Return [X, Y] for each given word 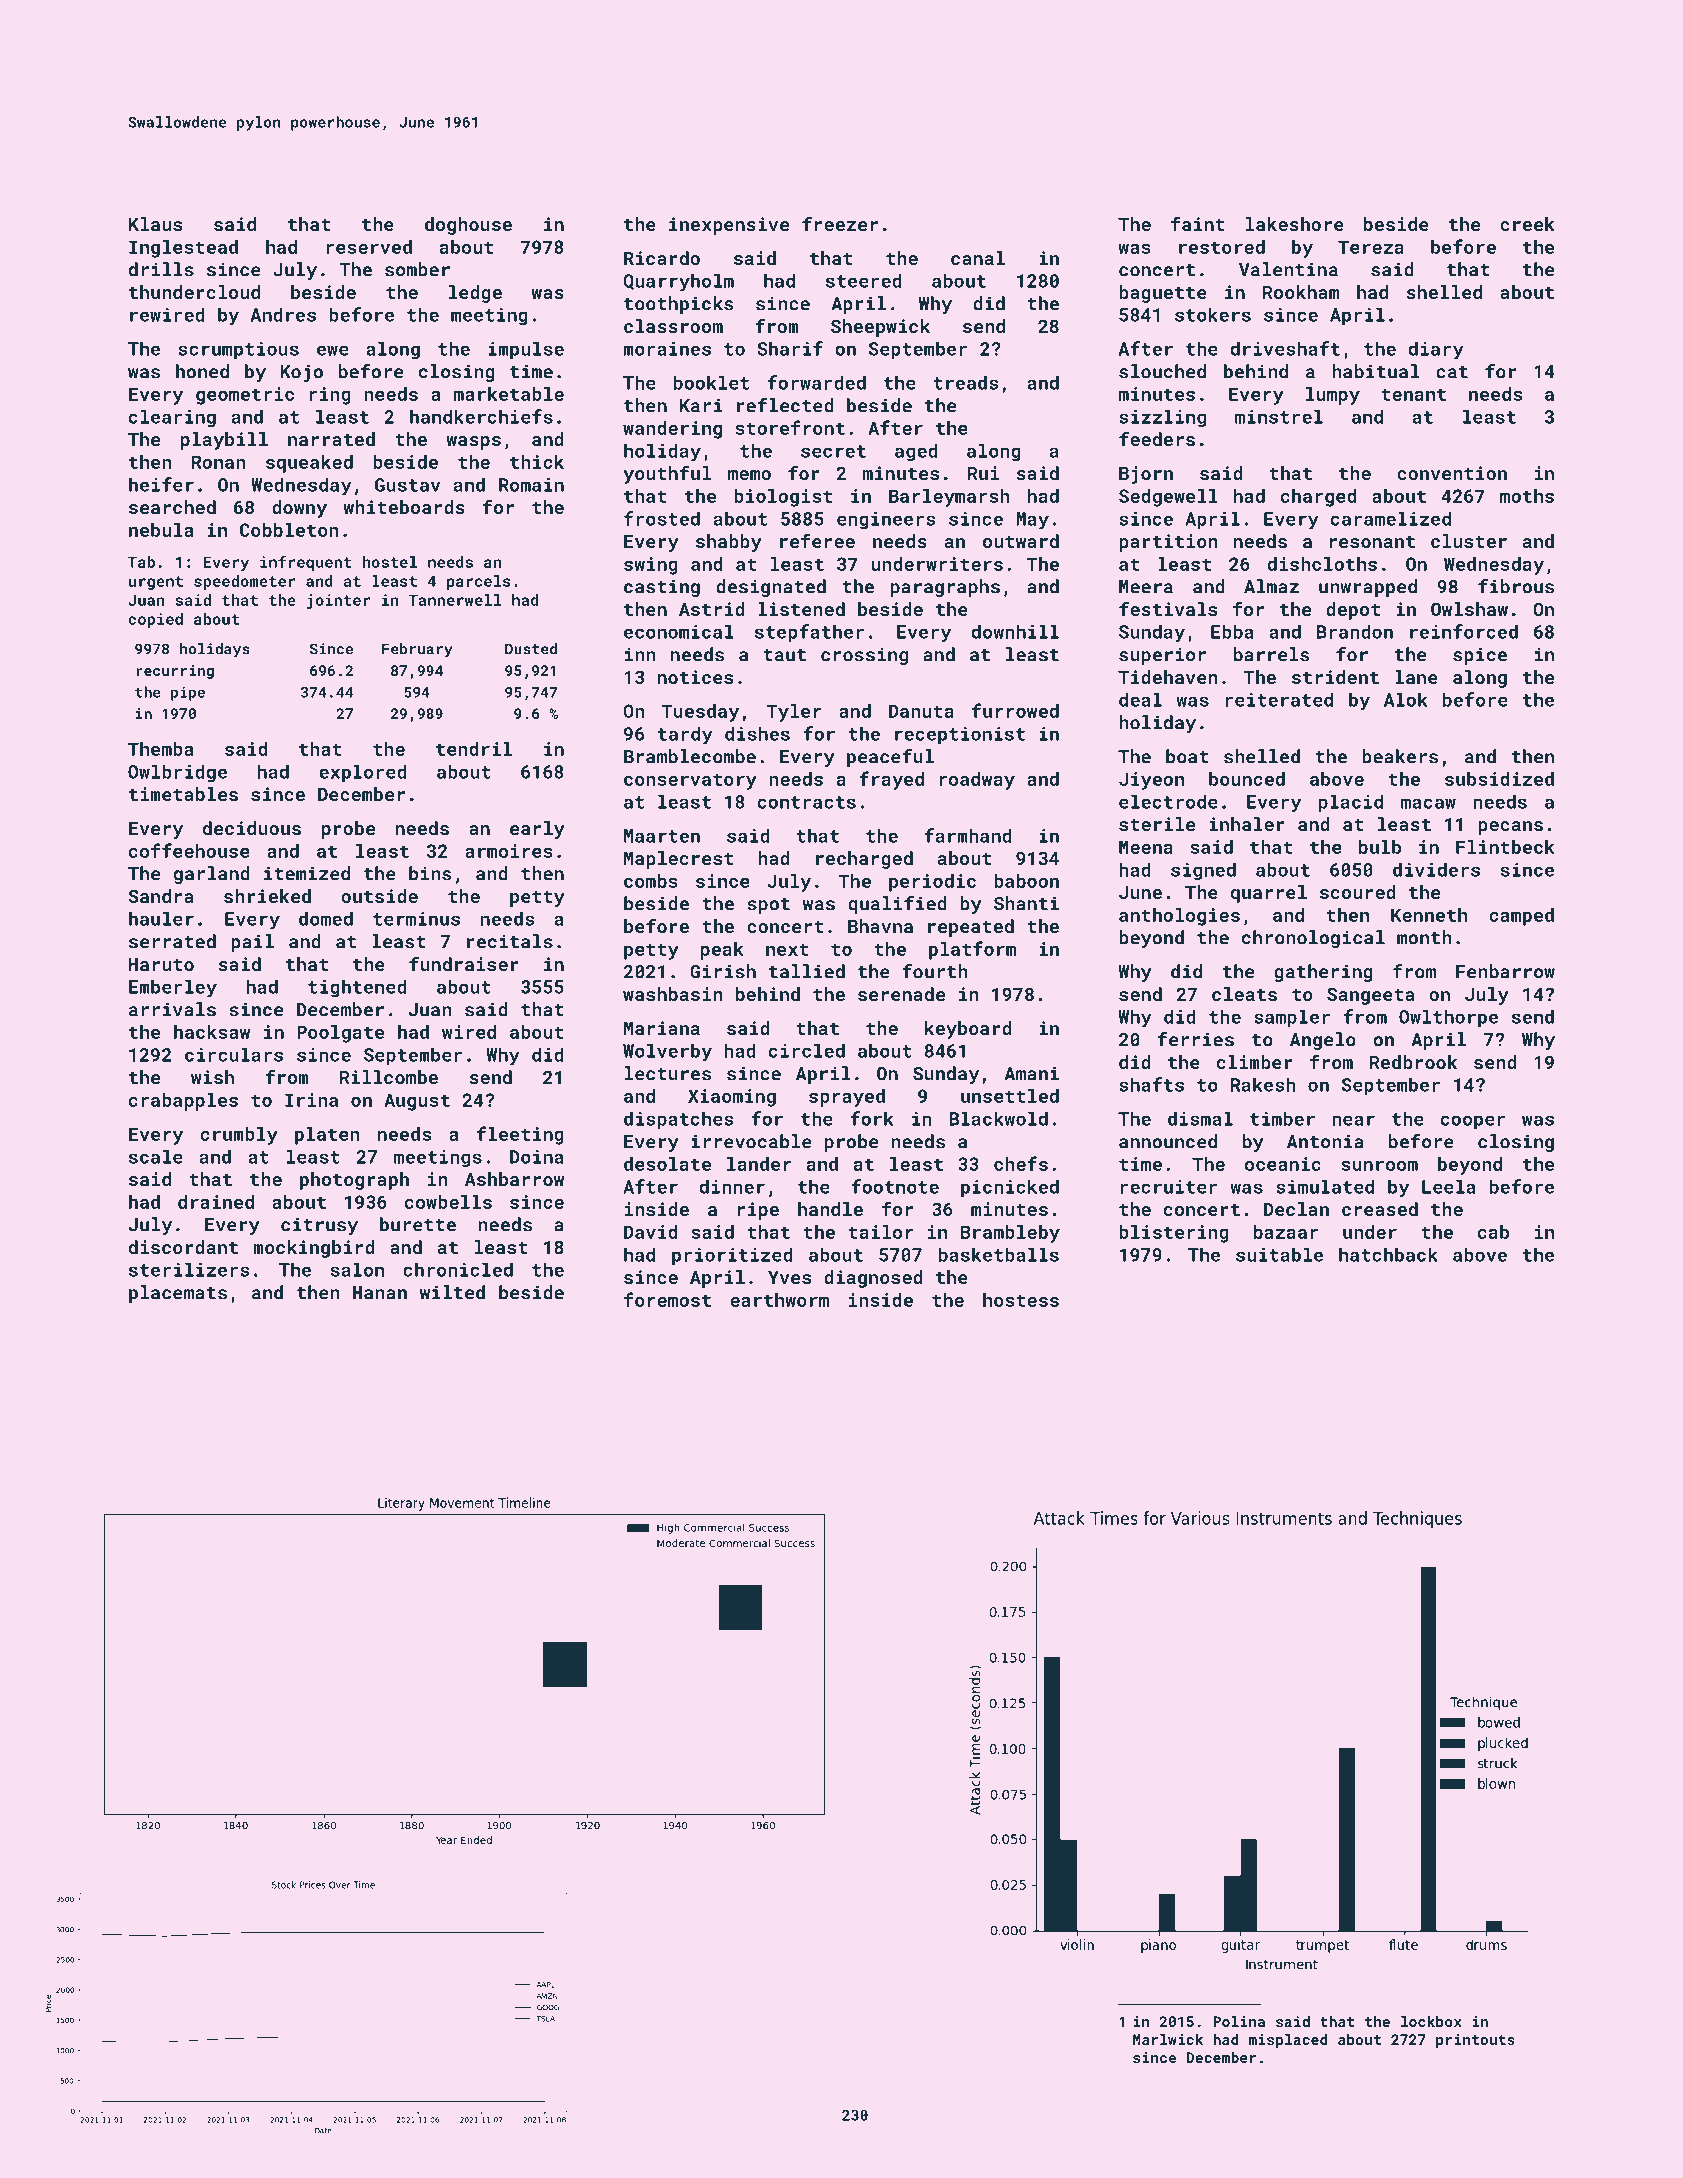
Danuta [921, 711]
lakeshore [1295, 224]
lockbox [1431, 2021]
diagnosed [873, 1279]
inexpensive [729, 226]
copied [155, 620]
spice [1480, 656]
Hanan [380, 1293]
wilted [452, 1292]
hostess [1021, 1300]
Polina [1239, 2021]
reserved [369, 247]
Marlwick [1168, 2039]
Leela [1448, 1186]
